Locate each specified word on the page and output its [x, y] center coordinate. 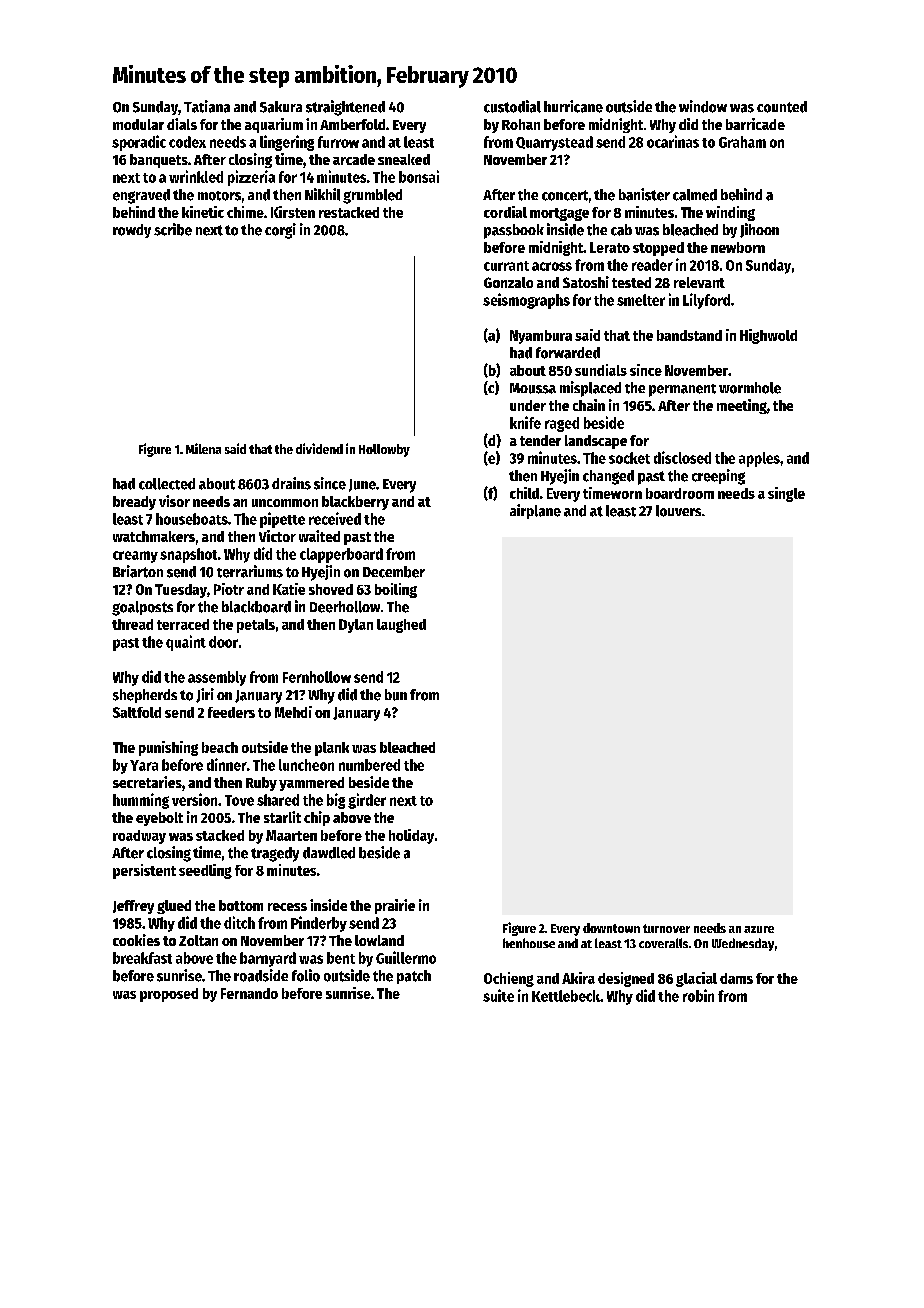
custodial [512, 106]
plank [332, 749]
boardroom [680, 493]
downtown [611, 928]
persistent [144, 871]
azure [759, 929]
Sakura [281, 107]
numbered [369, 765]
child [524, 493]
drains [291, 483]
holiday [411, 836]
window [703, 106]
